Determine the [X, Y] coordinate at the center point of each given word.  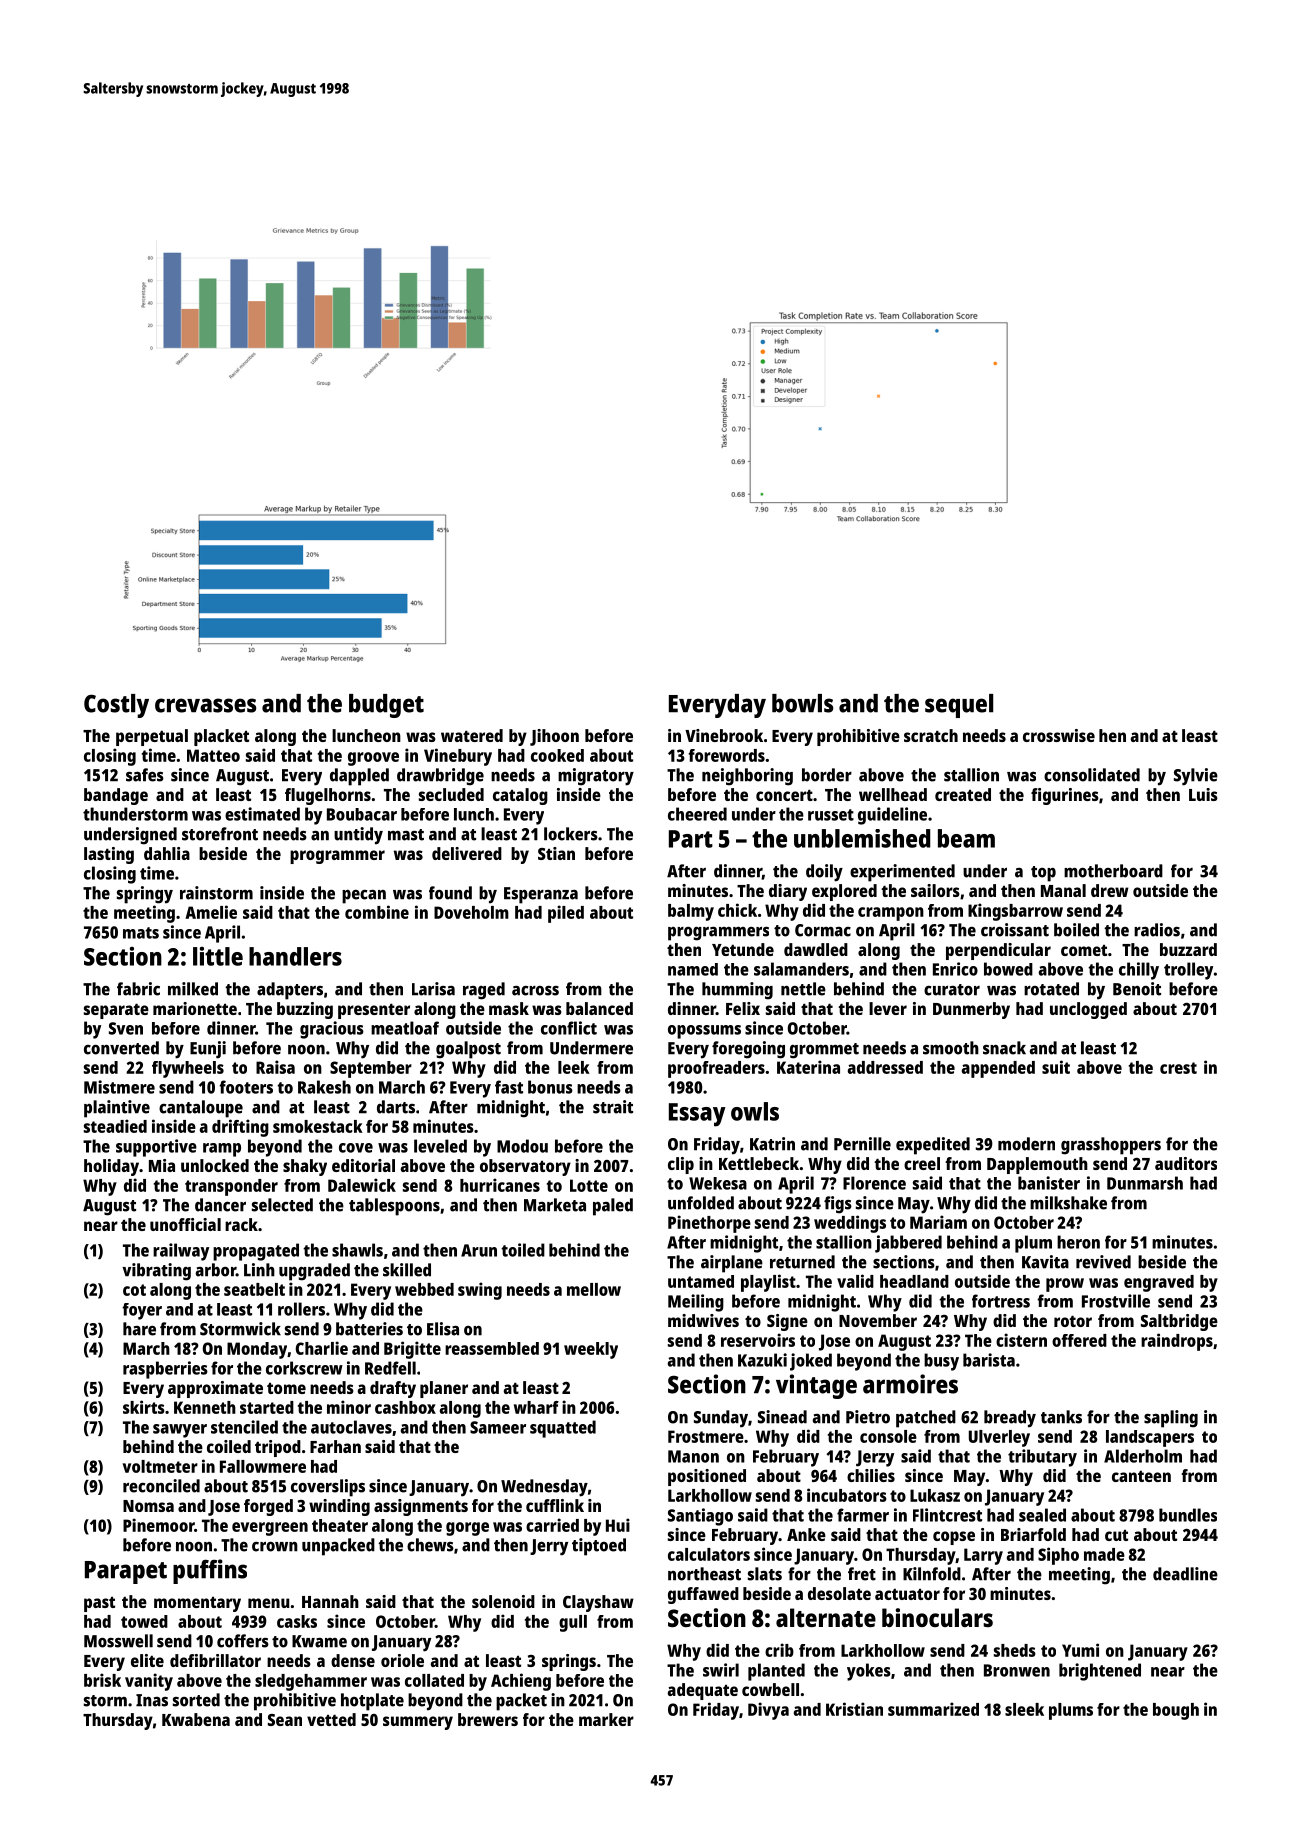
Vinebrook [724, 735]
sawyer [180, 1431]
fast [509, 1087]
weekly [591, 1350]
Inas [152, 1700]
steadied [115, 1126]
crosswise [1059, 735]
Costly [116, 706]
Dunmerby [971, 1010]
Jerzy [875, 1458]
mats [141, 933]
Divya [768, 1711]
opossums [704, 1032]
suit [1056, 1067]
